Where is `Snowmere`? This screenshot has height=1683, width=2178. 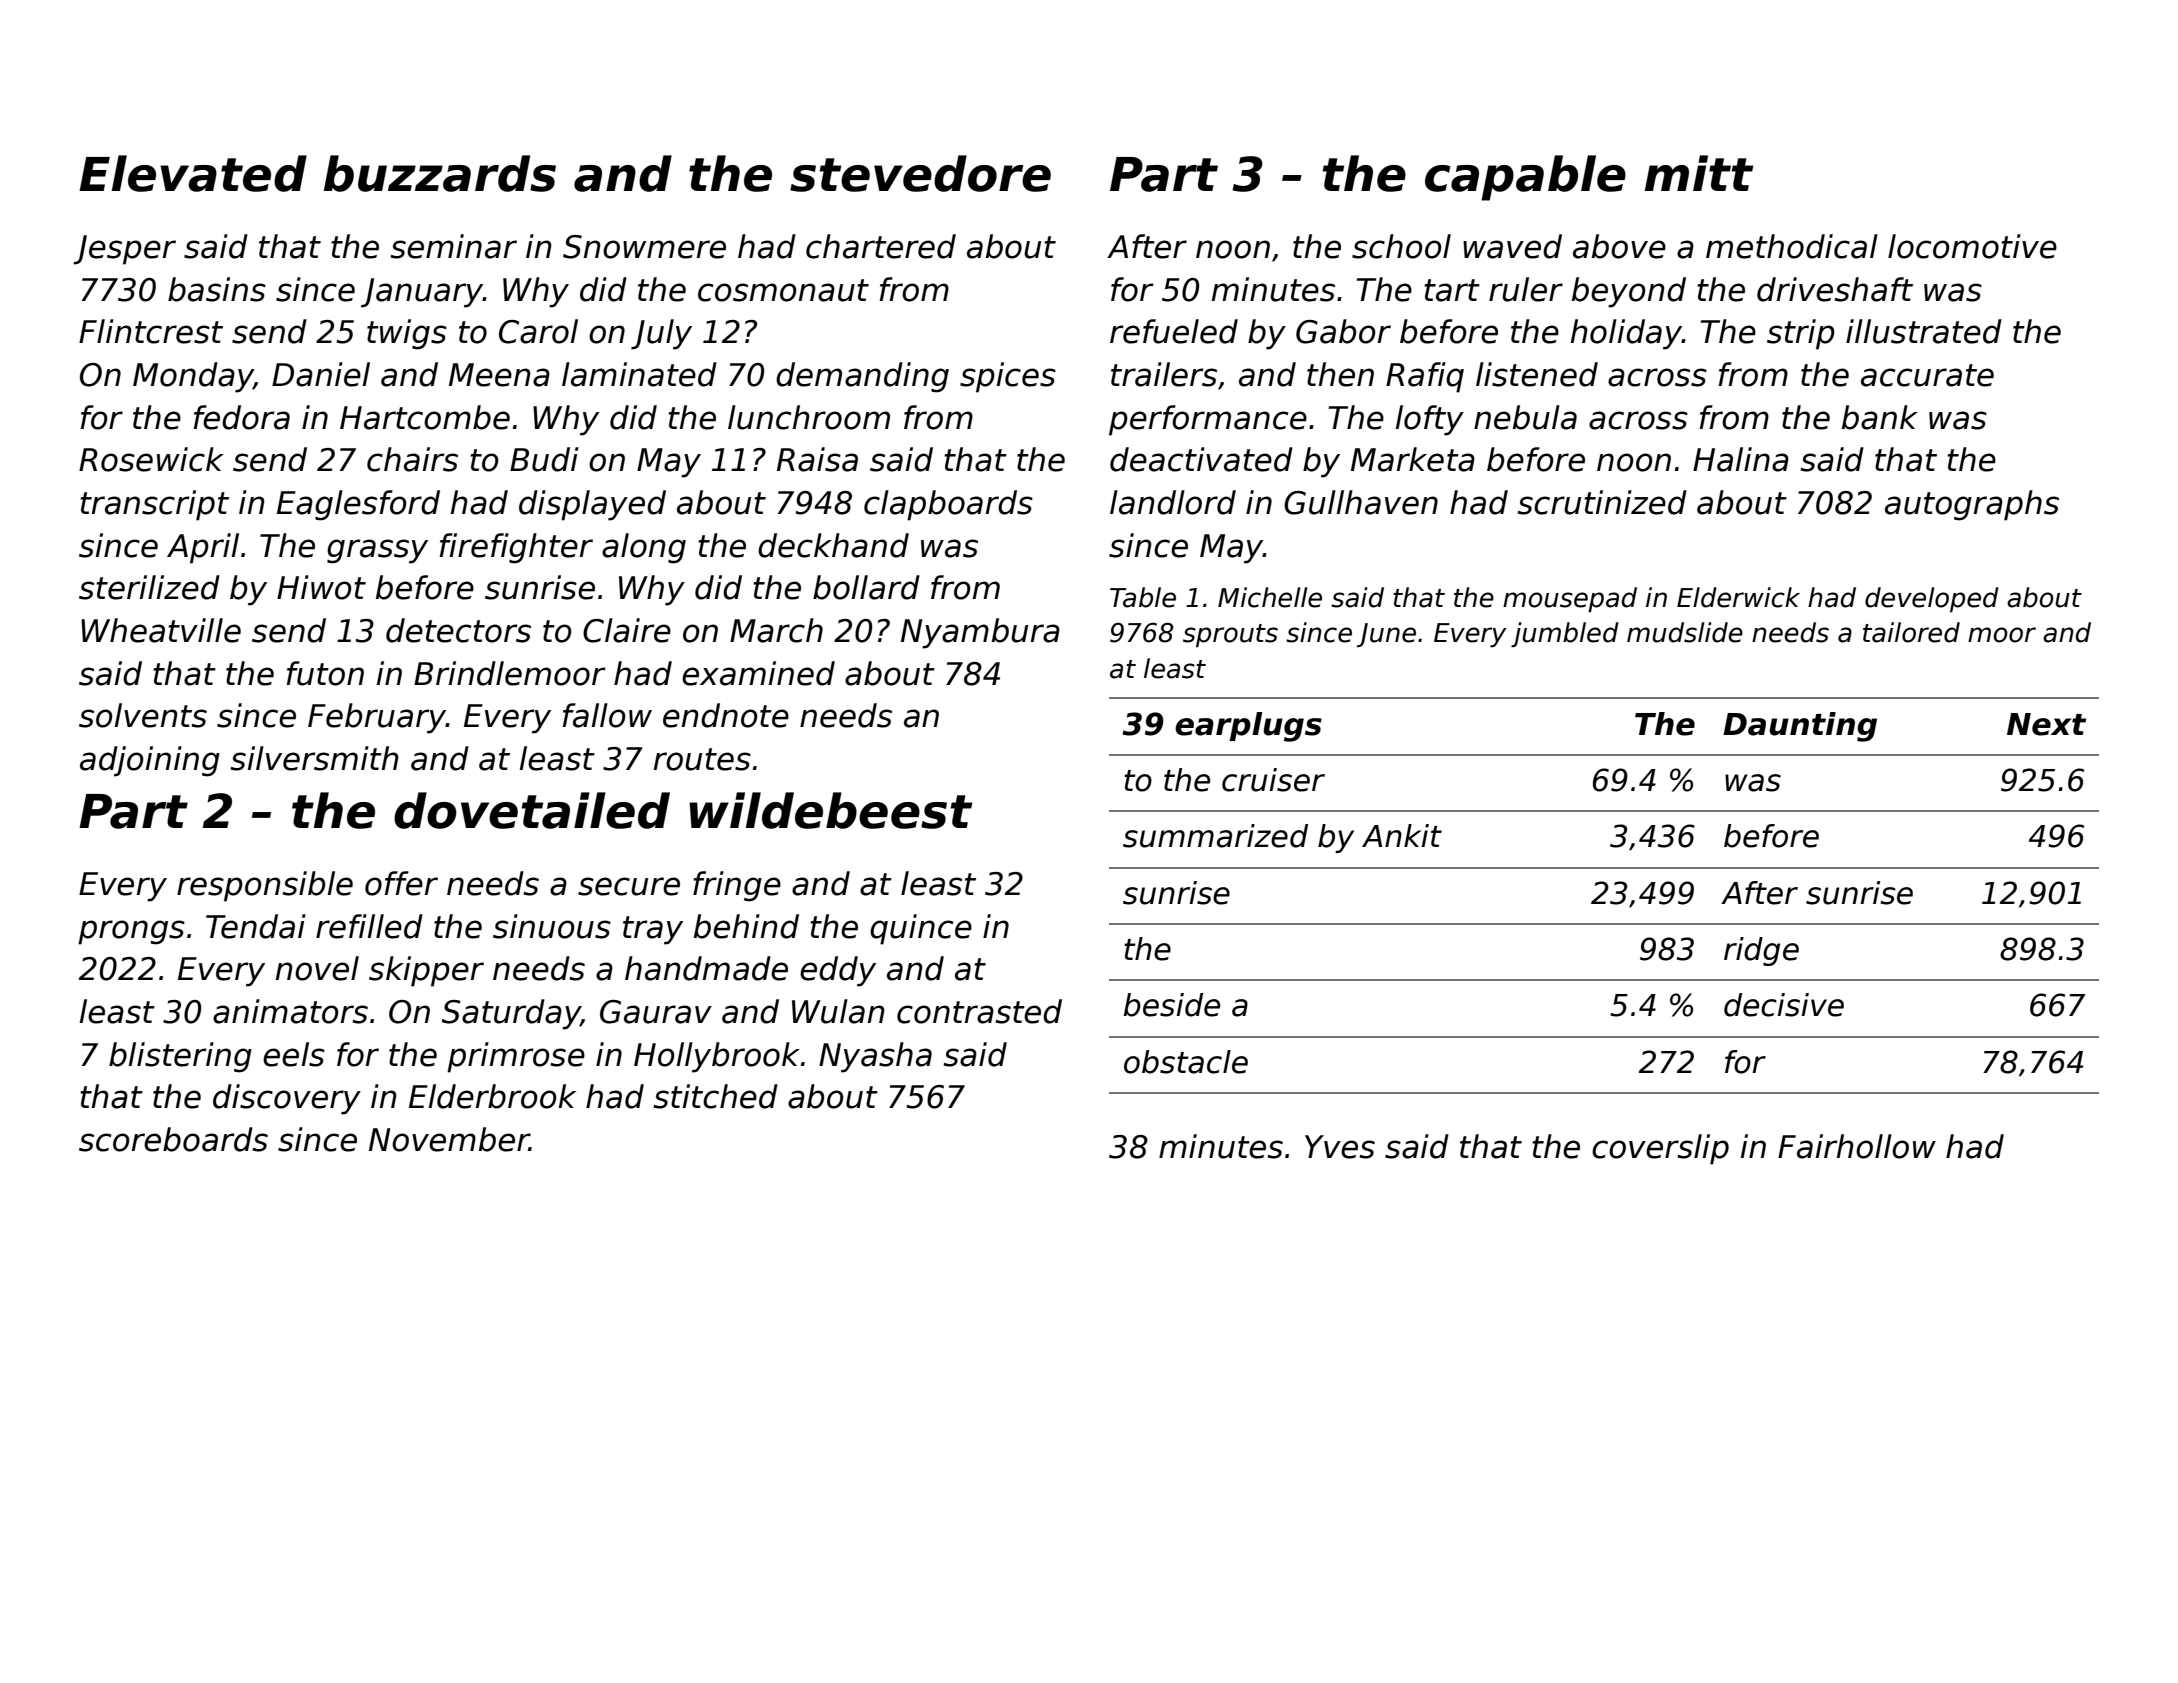 Snowmere is located at coordinates (644, 247).
